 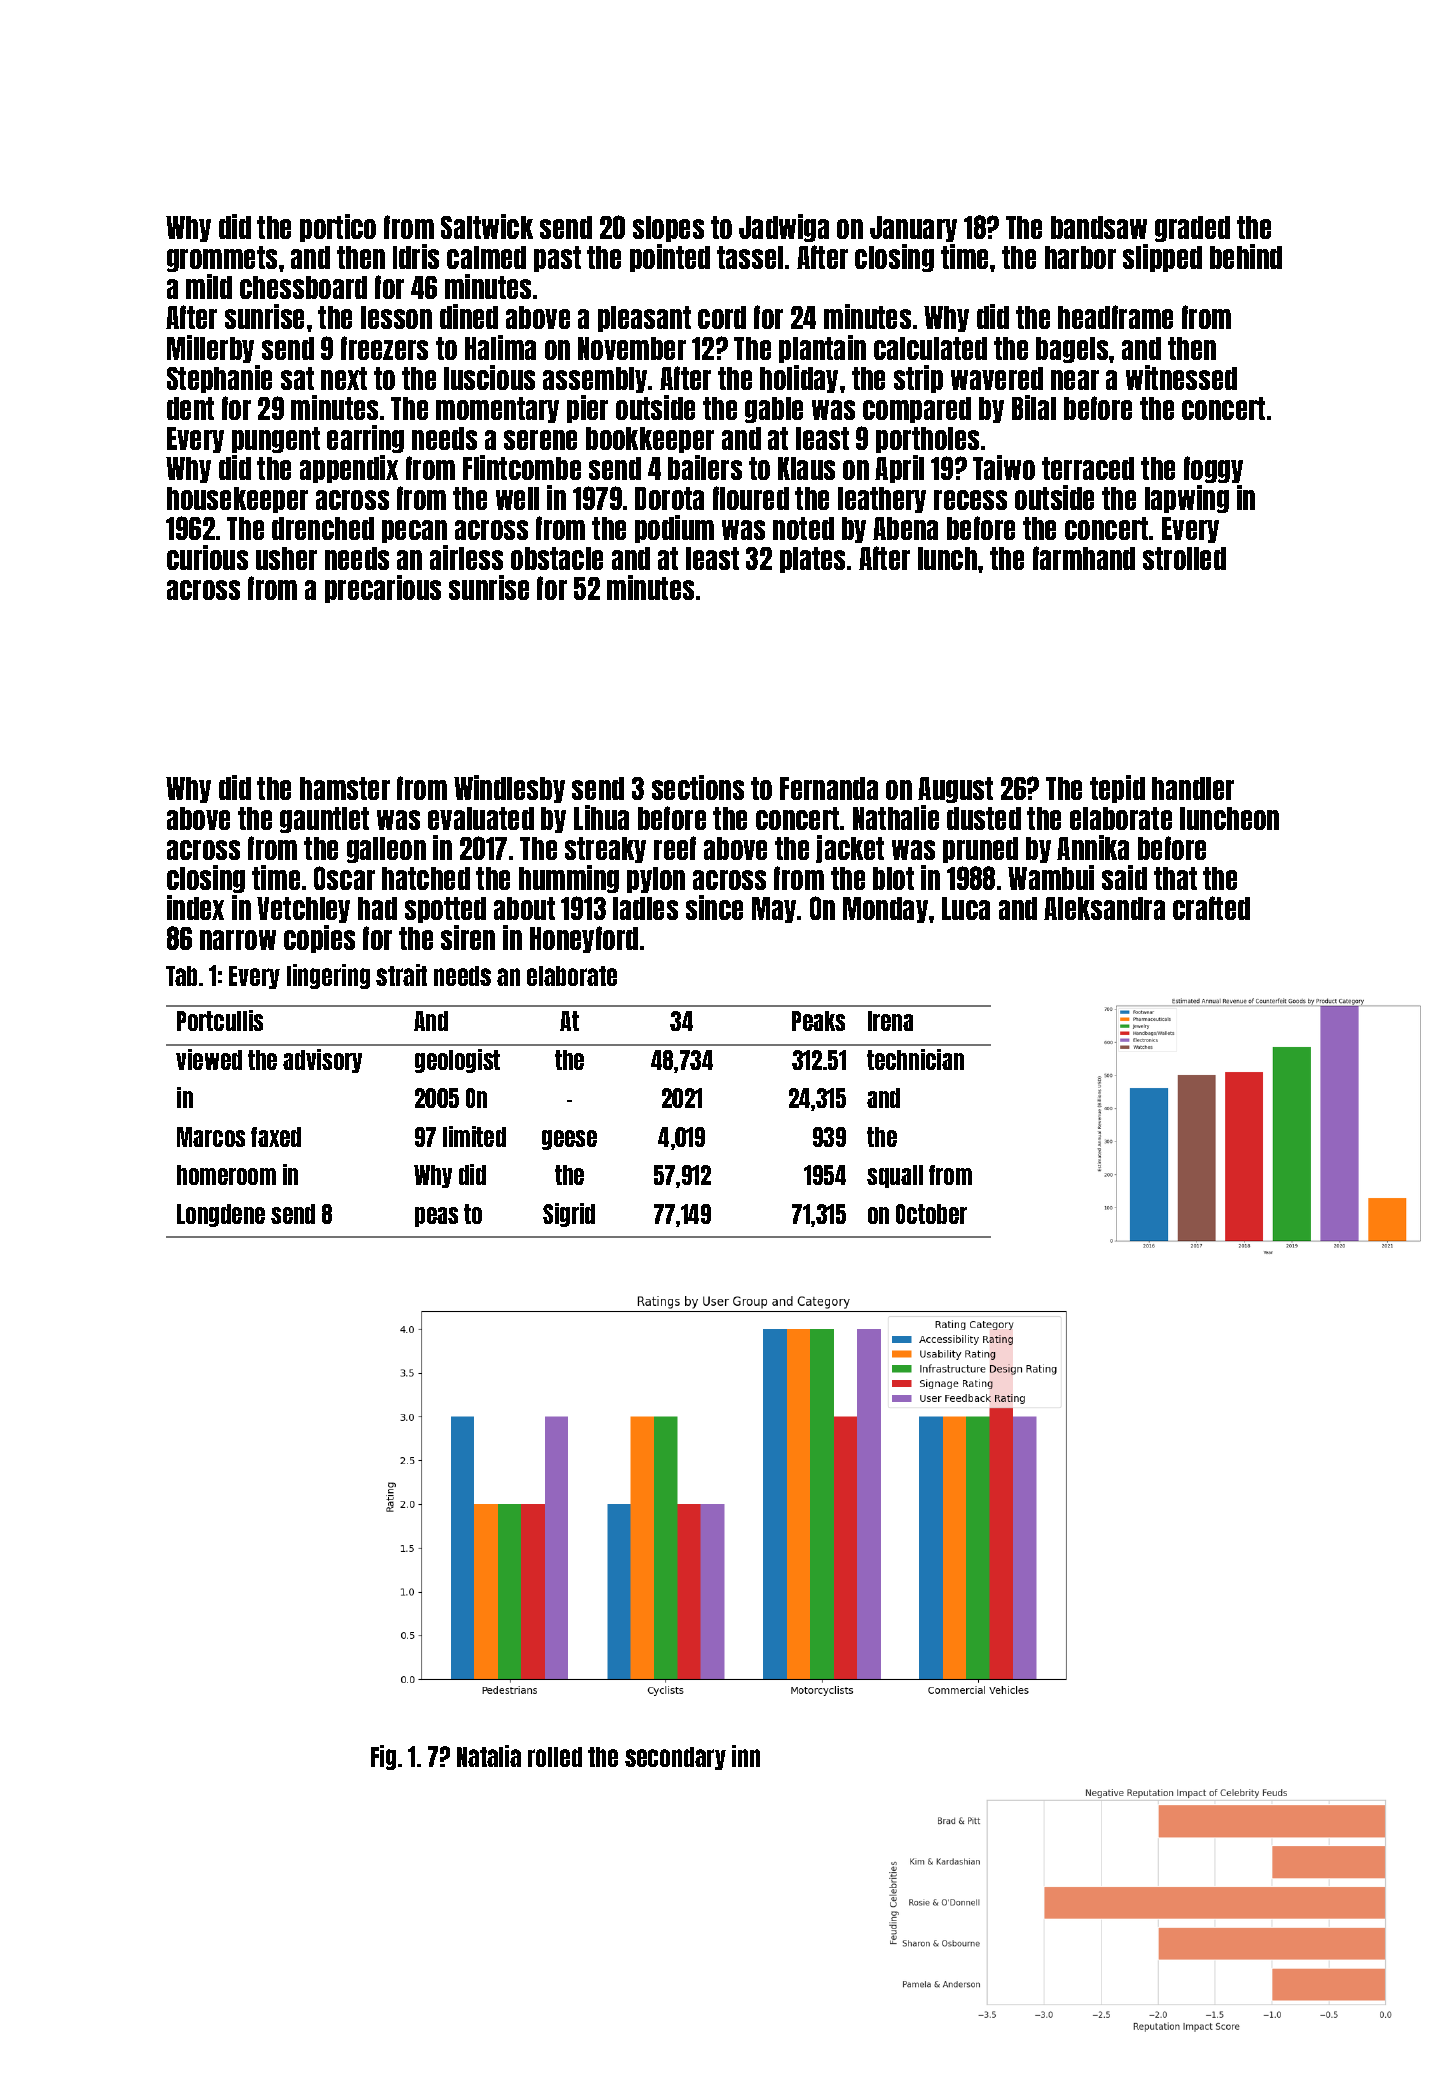 I want to click on slipped, so click(x=1162, y=258).
